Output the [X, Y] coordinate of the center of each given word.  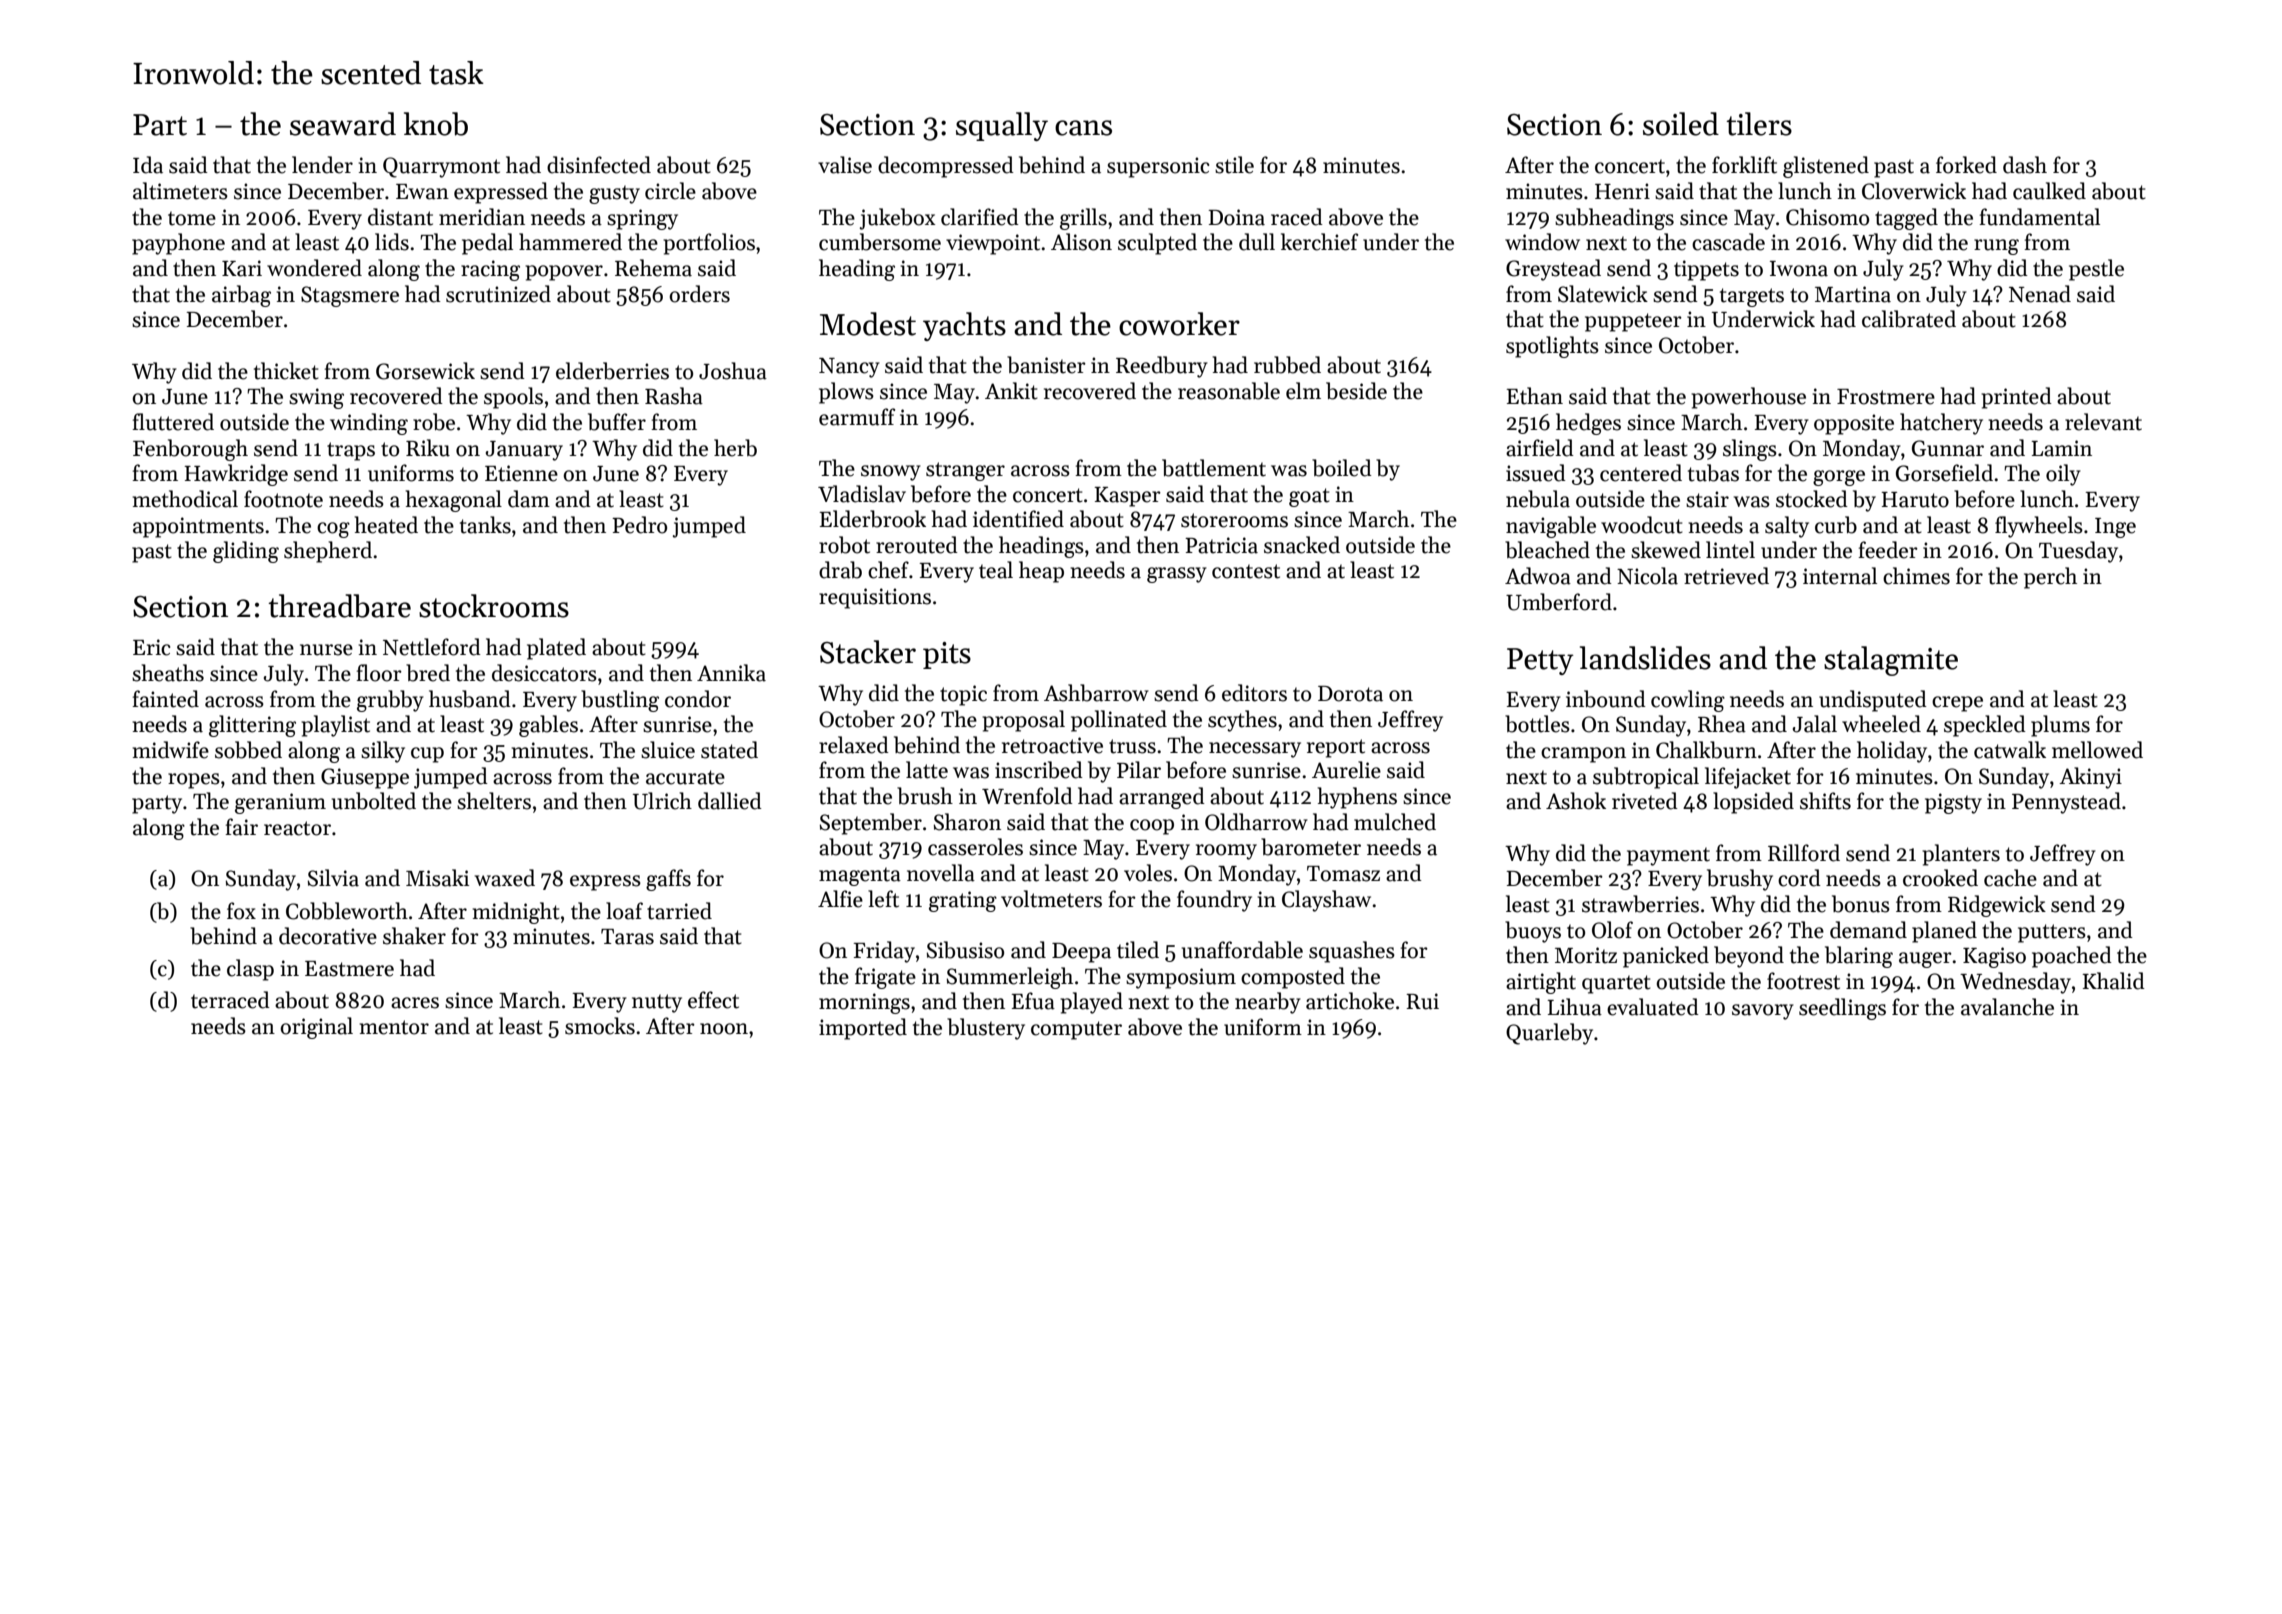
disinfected [599, 165]
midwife [171, 750]
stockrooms [494, 606]
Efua [1033, 1001]
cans [1083, 128]
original [316, 1028]
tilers [1759, 124]
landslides [1645, 658]
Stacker [868, 652]
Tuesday [2078, 552]
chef [888, 570]
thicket [286, 371]
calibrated [1909, 319]
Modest [868, 324]
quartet [1616, 984]
